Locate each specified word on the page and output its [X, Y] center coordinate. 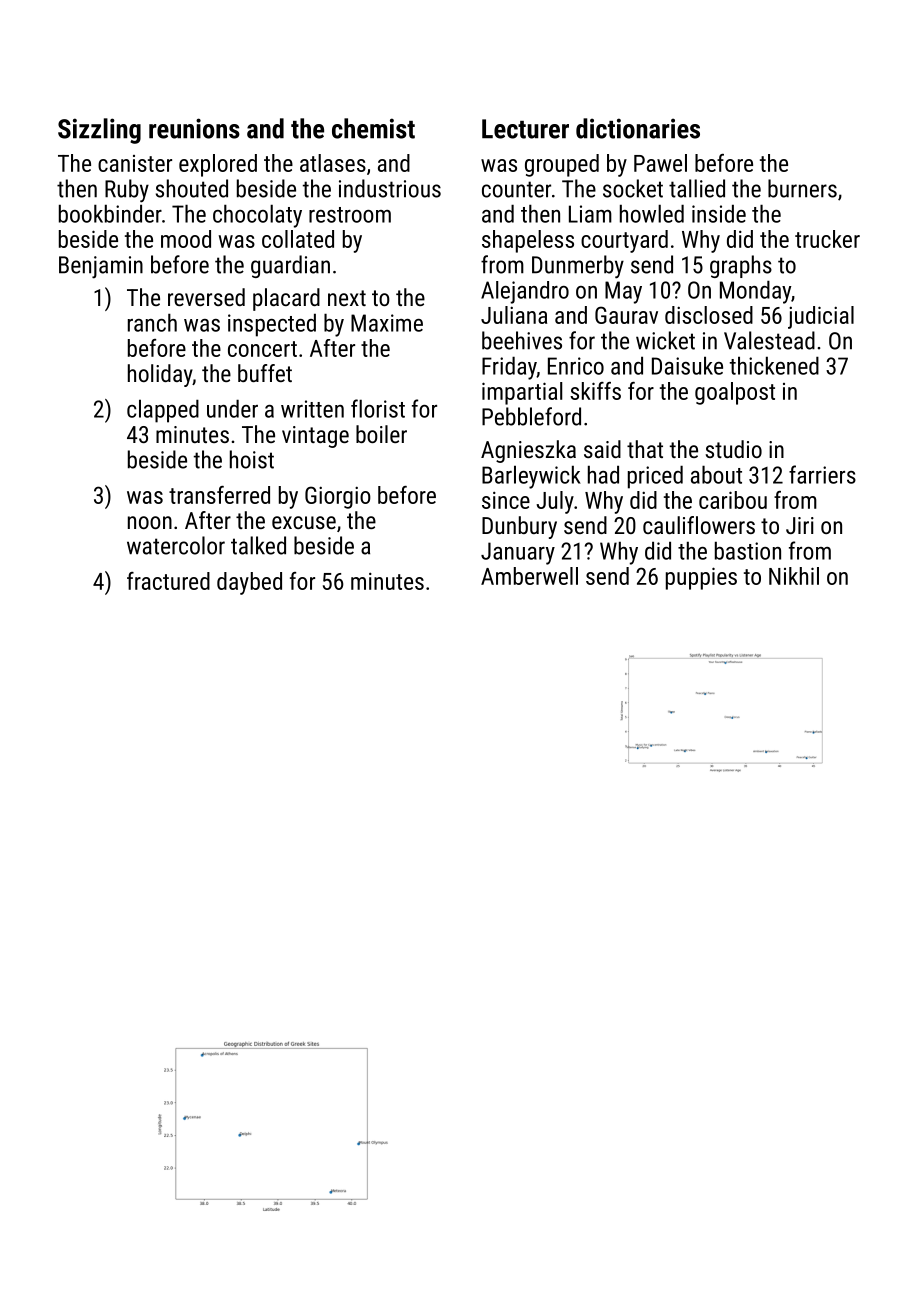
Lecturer [525, 129]
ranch [152, 322]
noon [150, 522]
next [347, 298]
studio [734, 449]
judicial [821, 317]
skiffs [595, 391]
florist [378, 408]
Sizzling [99, 131]
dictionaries [638, 128]
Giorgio [338, 497]
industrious [390, 188]
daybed [249, 583]
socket [633, 188]
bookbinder [110, 213]
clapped [163, 411]
